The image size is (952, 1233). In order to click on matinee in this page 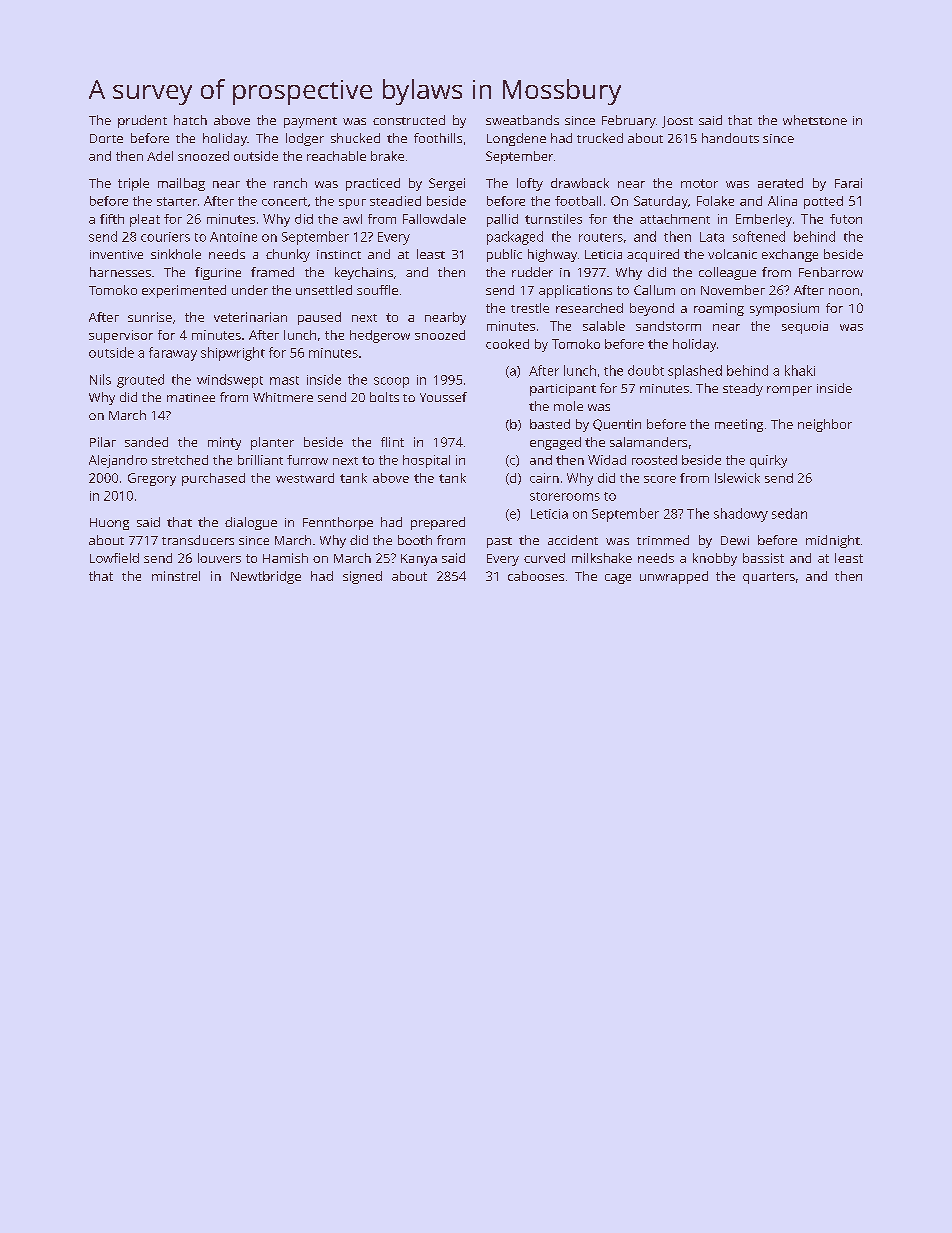, I will do `click(191, 397)`.
